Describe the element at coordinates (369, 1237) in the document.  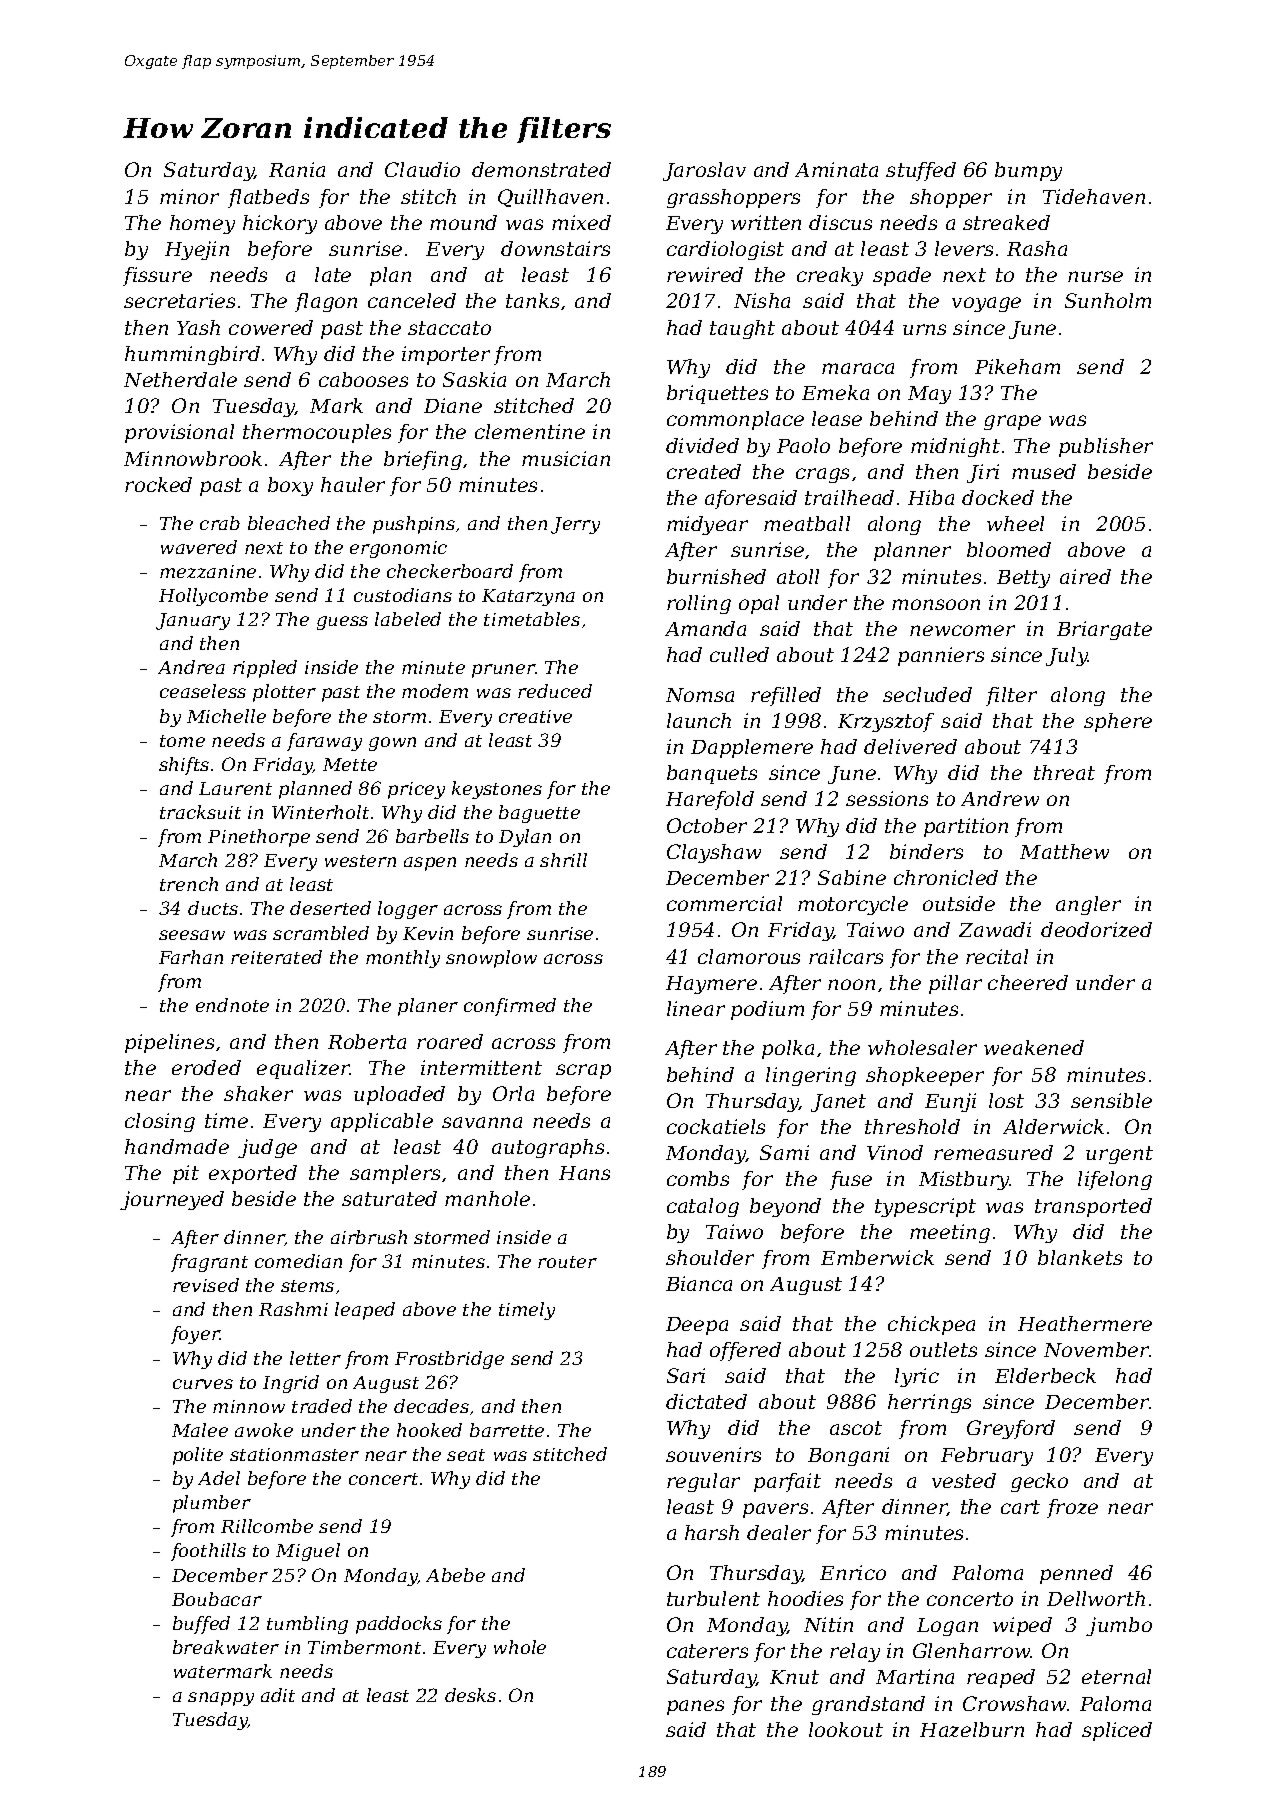
I see `airbrush` at that location.
